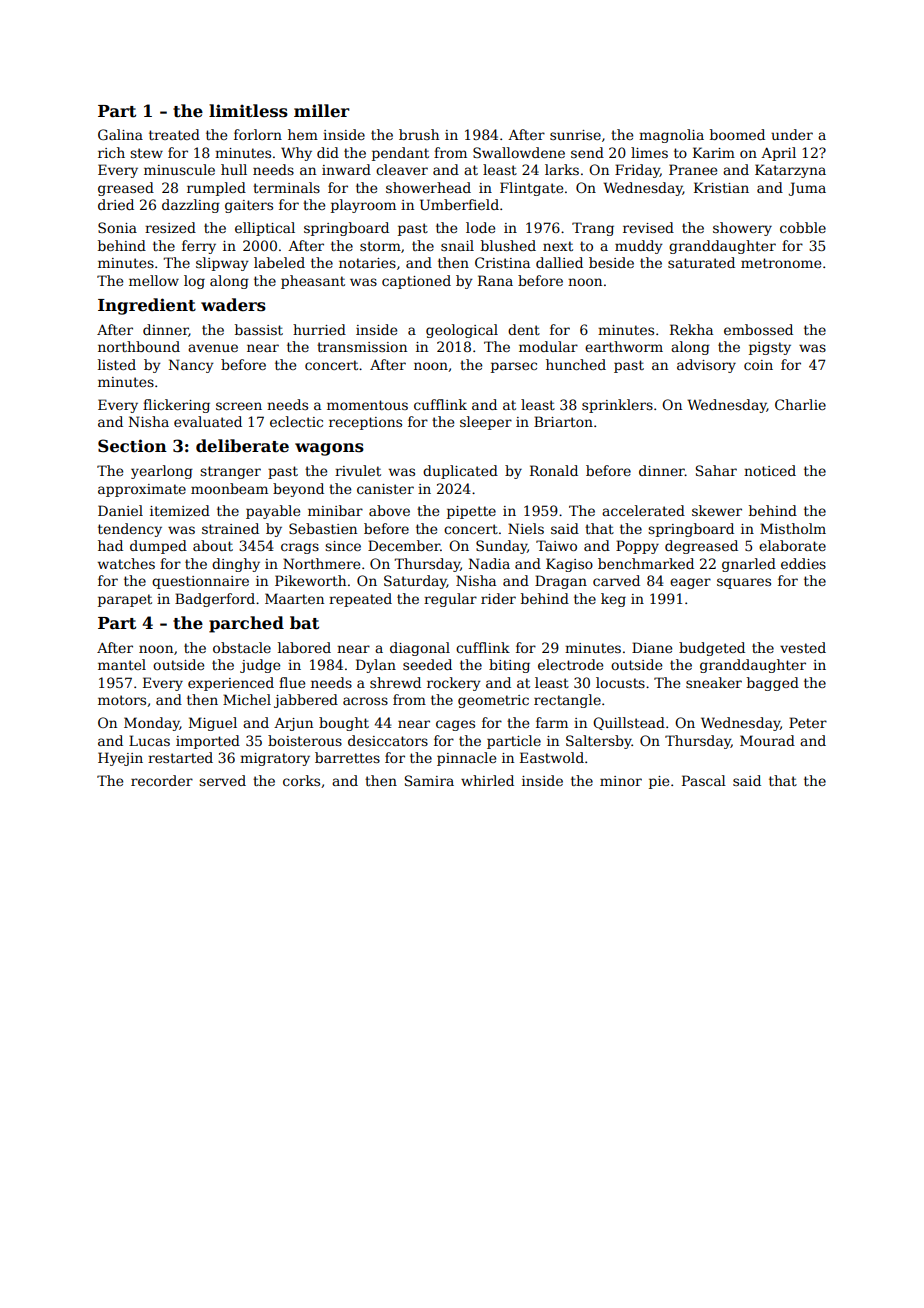 The image size is (924, 1308). Describe the element at coordinates (222, 264) in the screenshot. I see `slipway` at that location.
